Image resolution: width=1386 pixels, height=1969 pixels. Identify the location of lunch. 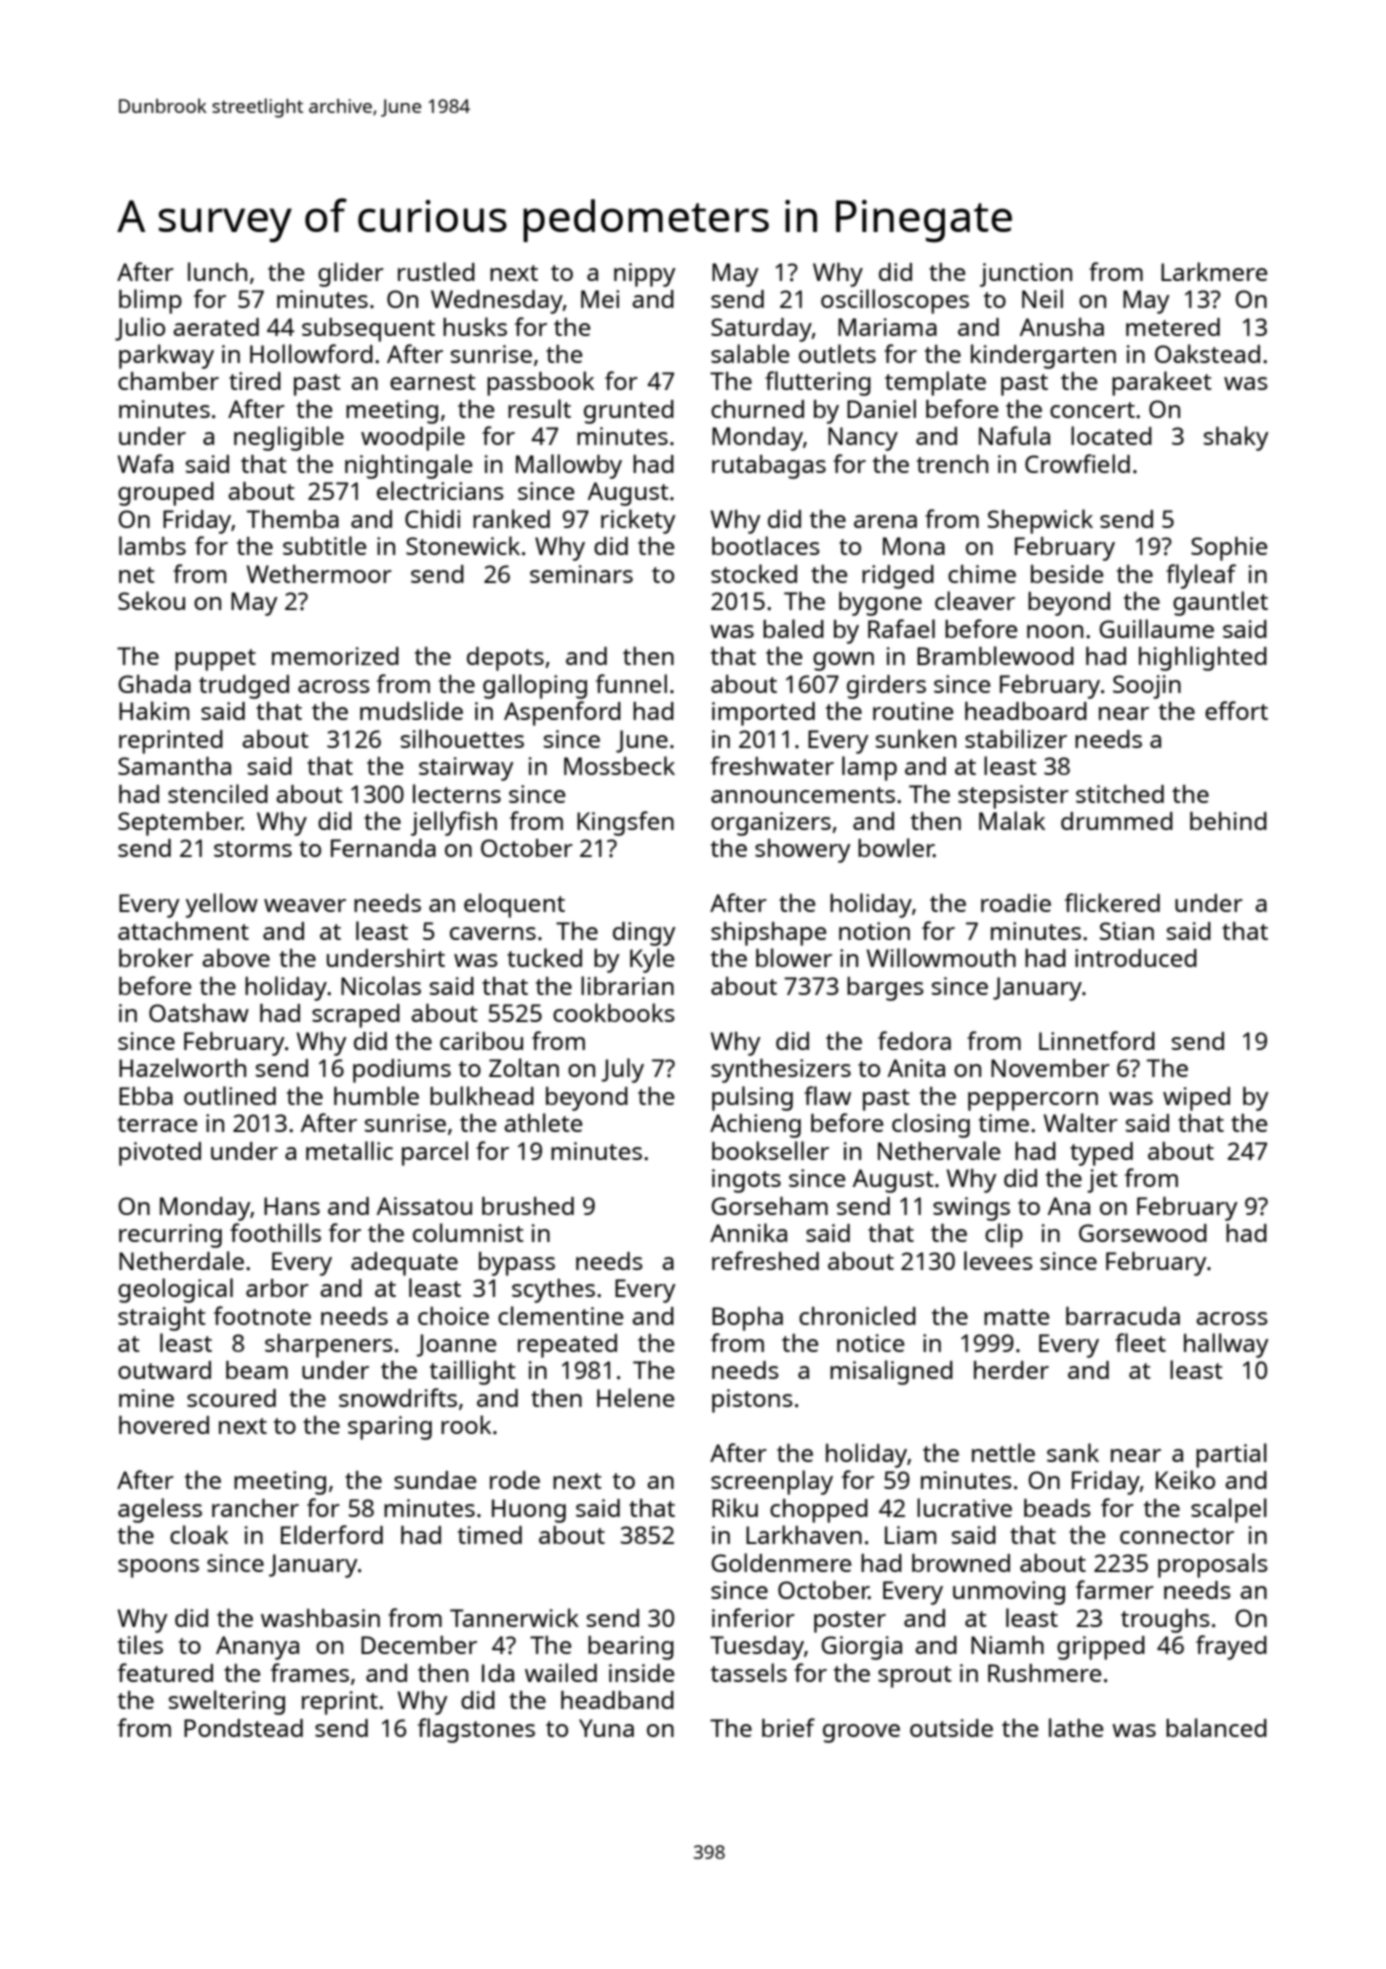
(217, 271).
